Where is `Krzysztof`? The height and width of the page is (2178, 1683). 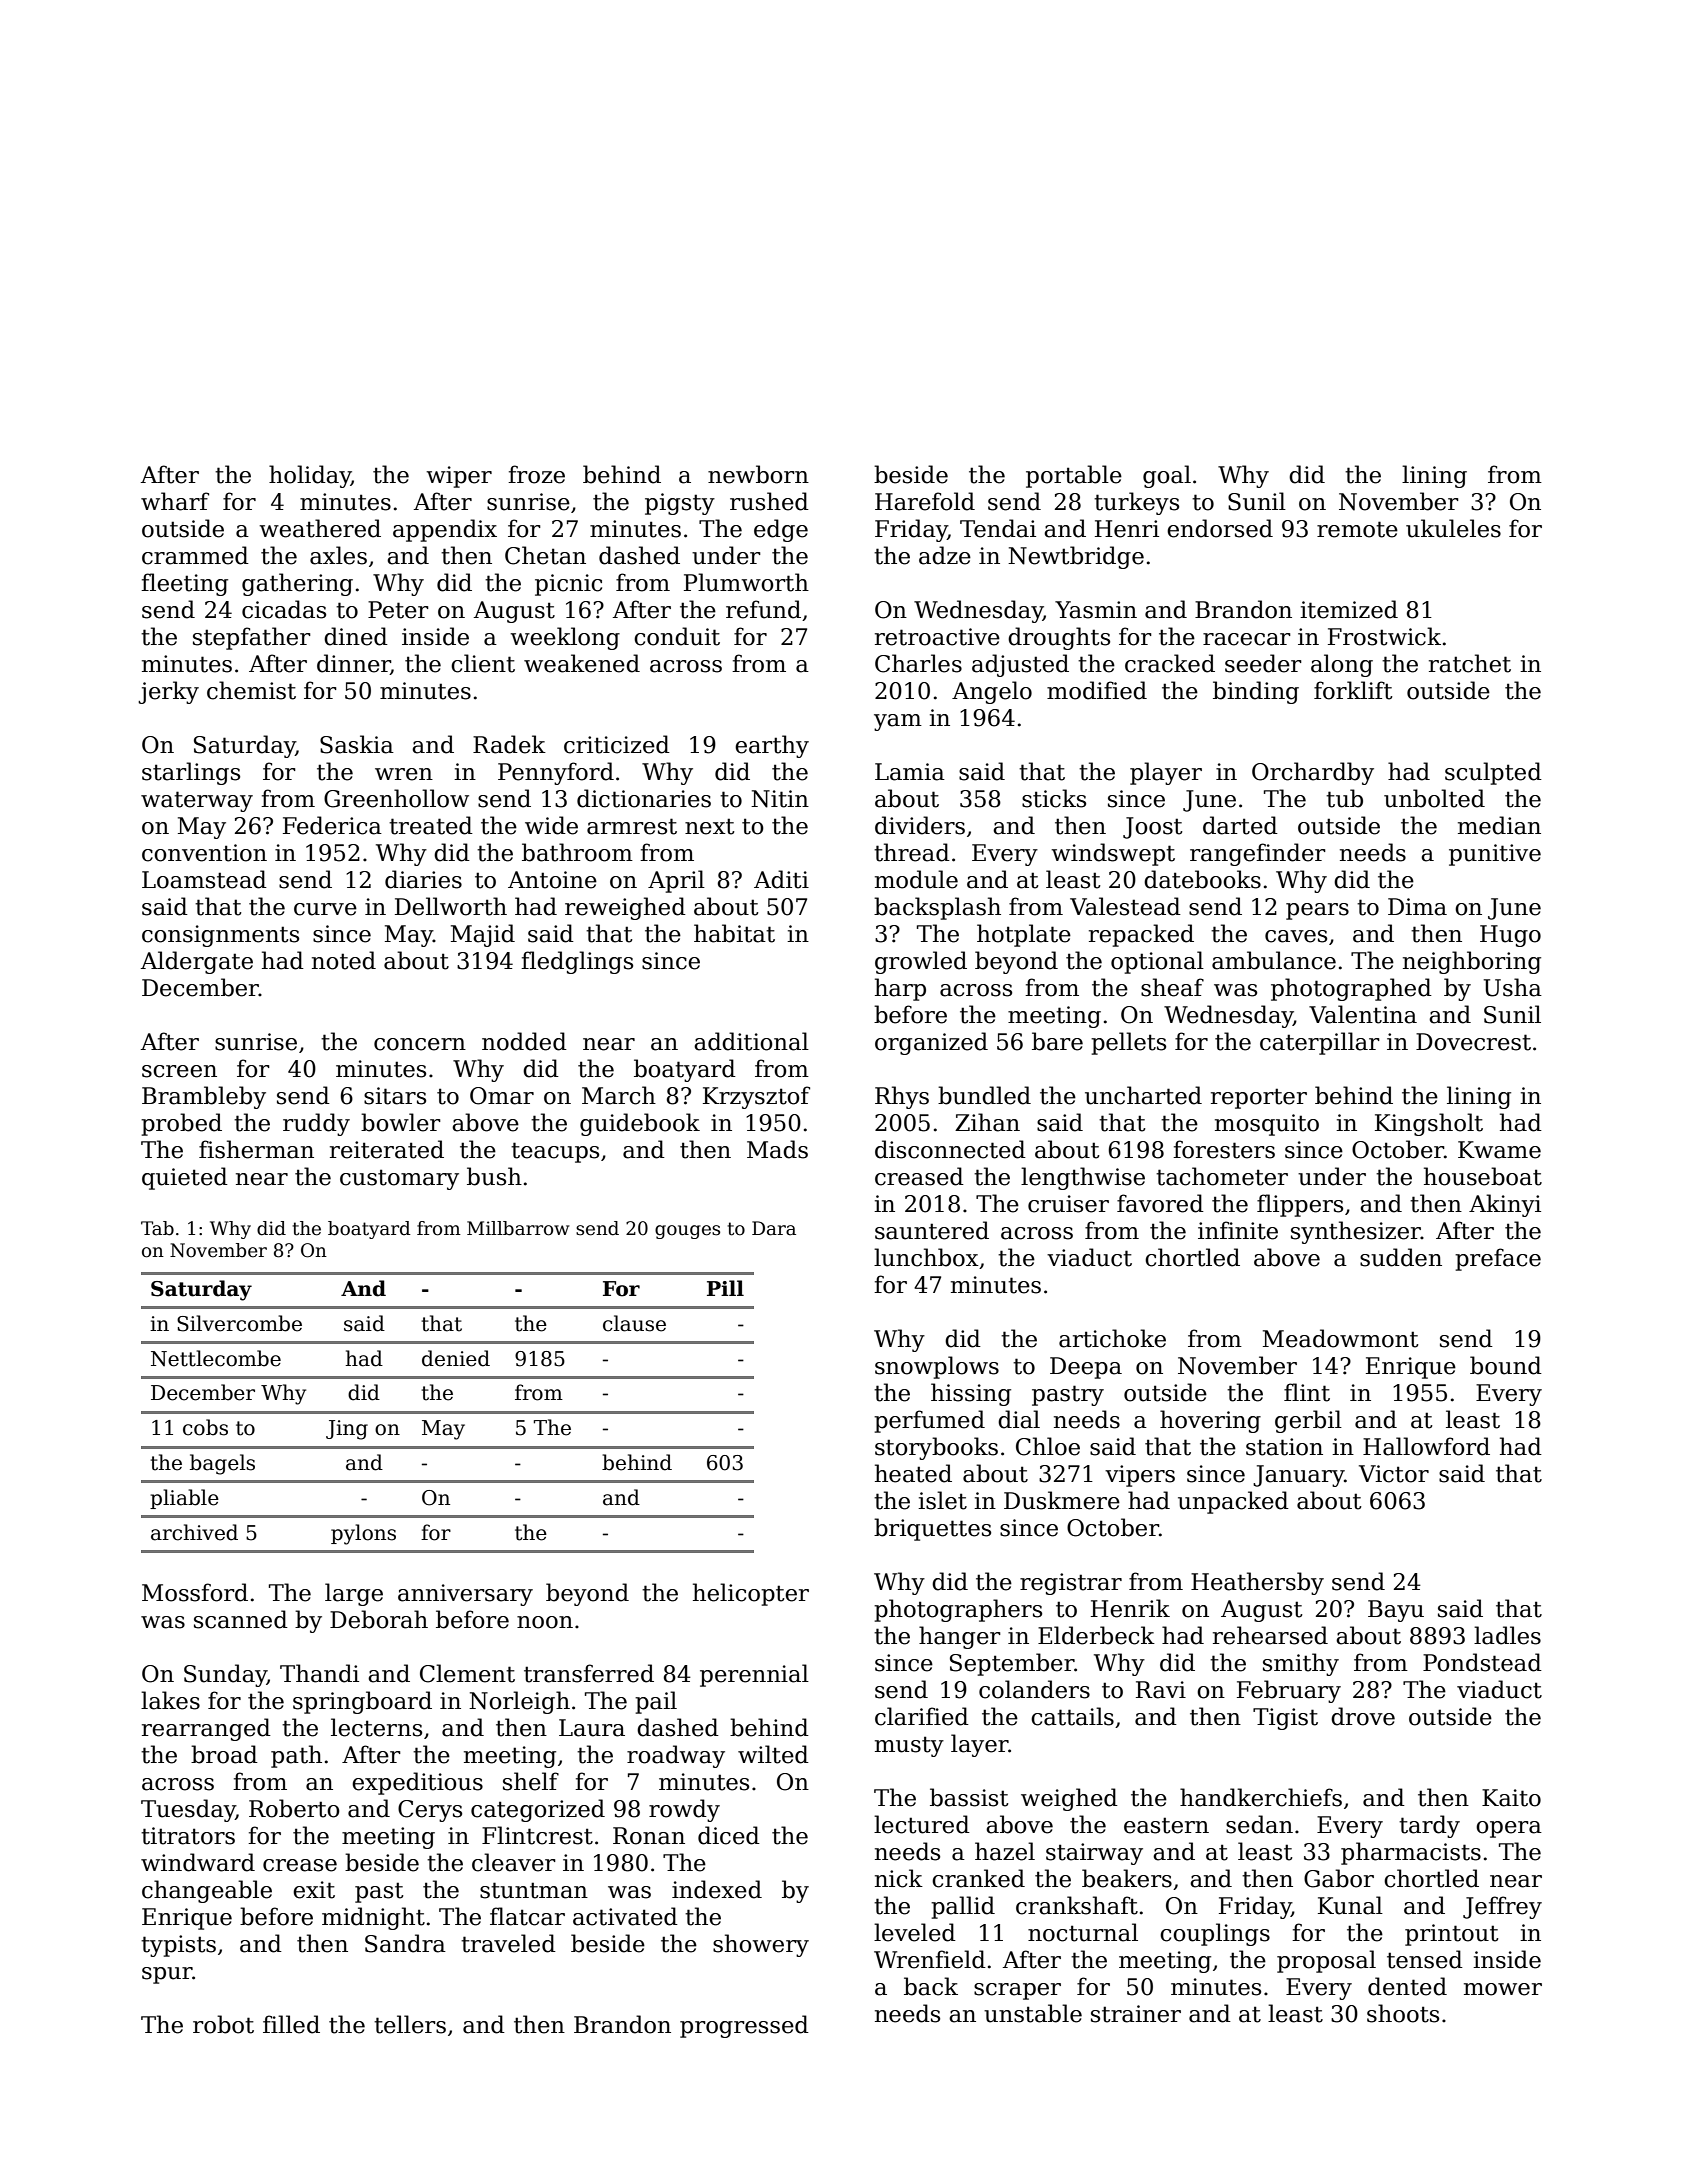
Krzysztof is located at coordinates (756, 1097).
